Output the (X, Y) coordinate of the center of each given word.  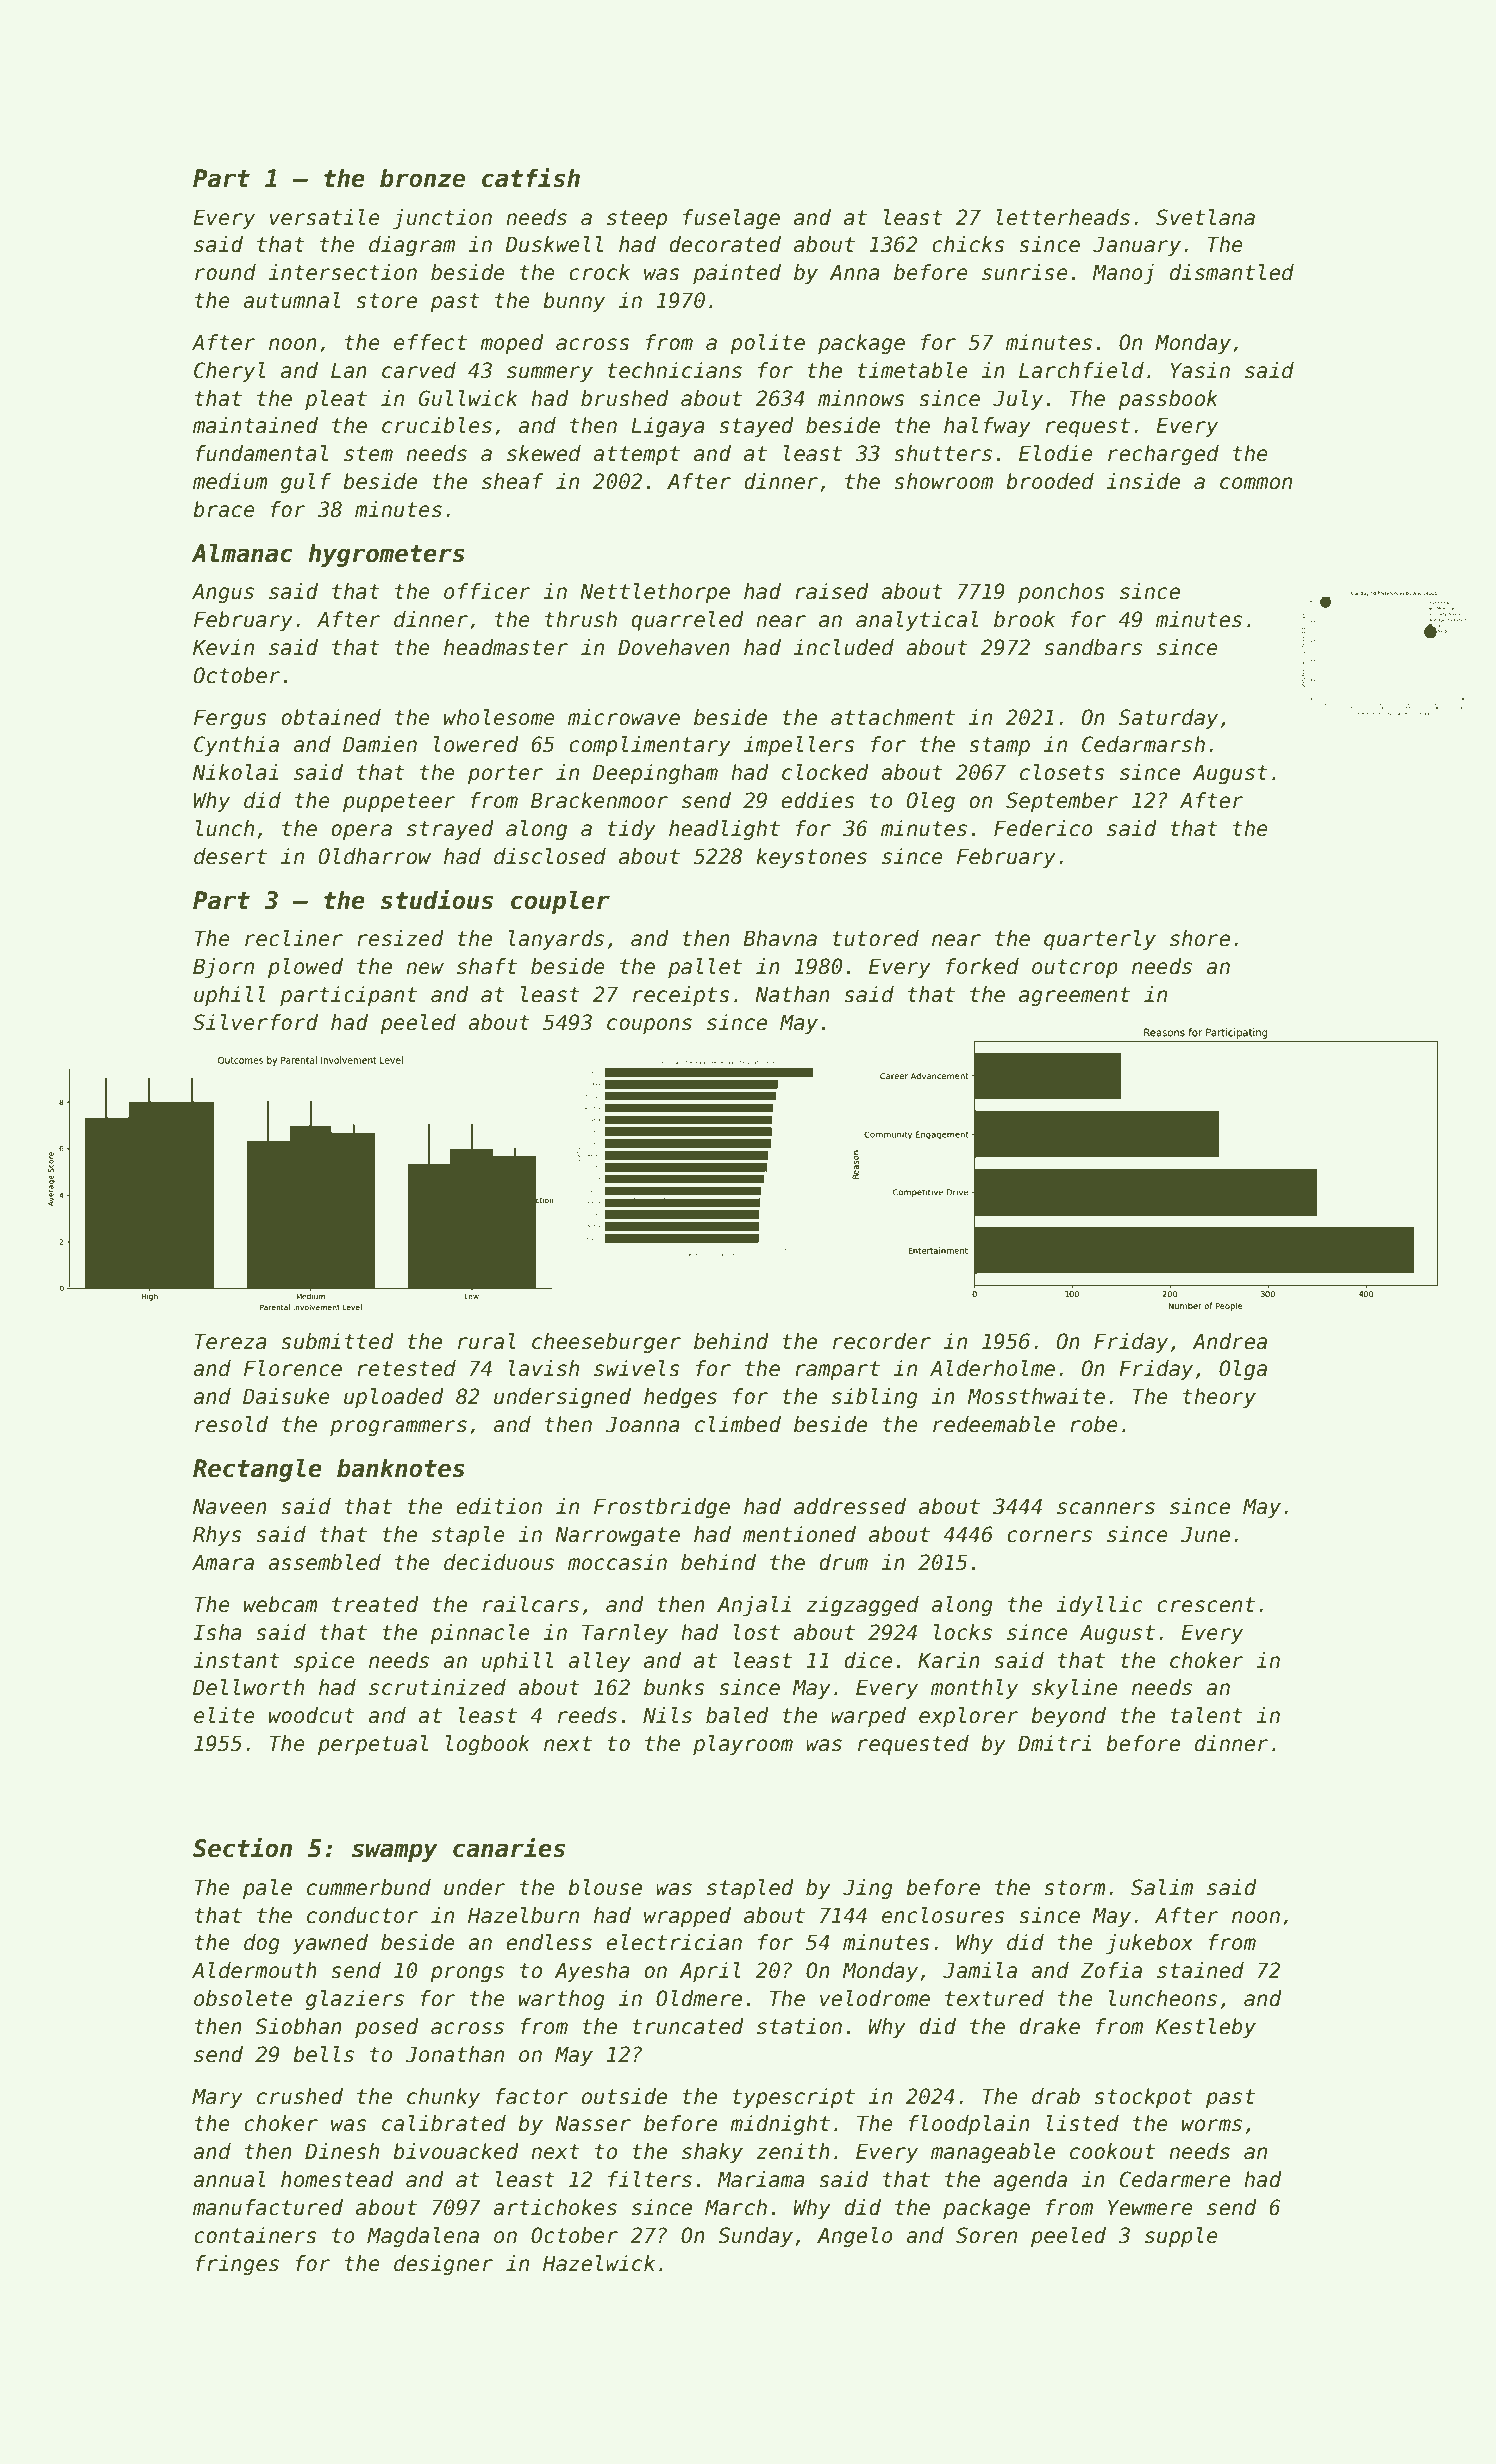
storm (1075, 1888)
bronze (422, 178)
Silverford (255, 1022)
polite (767, 344)
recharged (1163, 455)
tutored (875, 938)
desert (230, 856)
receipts (681, 996)
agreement (1074, 996)
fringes (237, 2265)
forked (982, 966)
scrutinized (437, 1687)
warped (868, 1717)
